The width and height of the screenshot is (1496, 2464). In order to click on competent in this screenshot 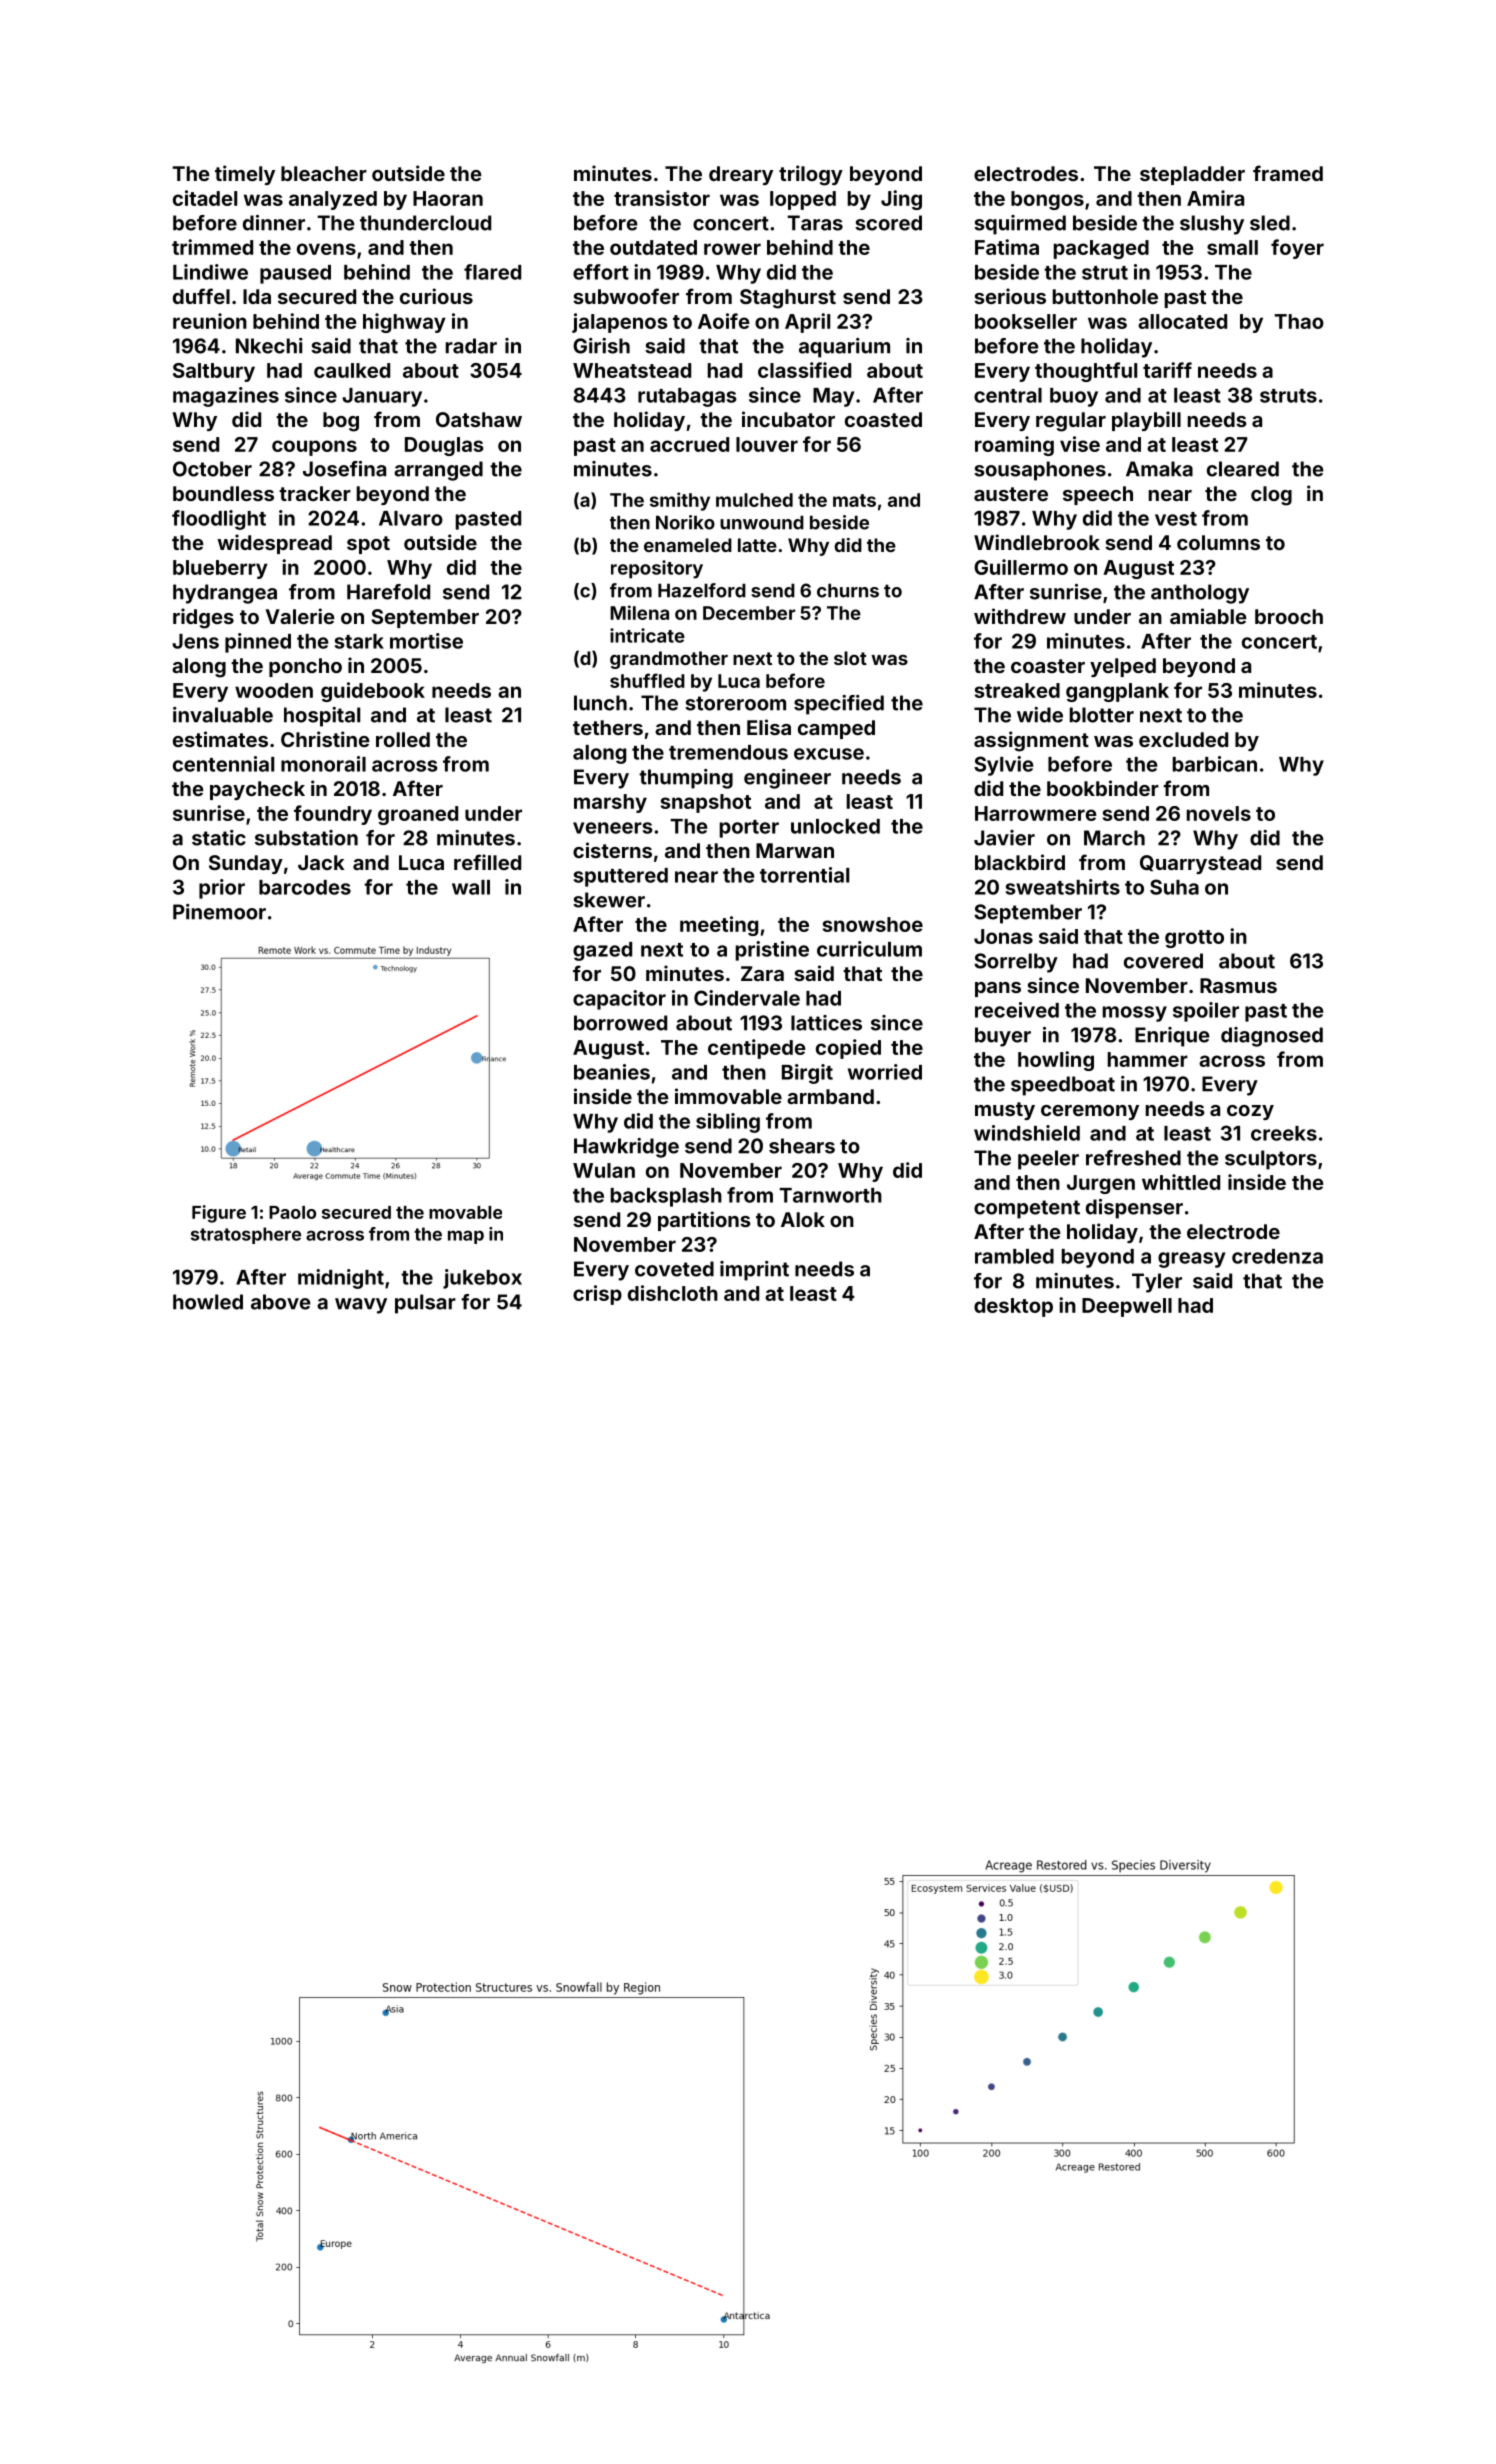, I will do `click(1027, 1209)`.
